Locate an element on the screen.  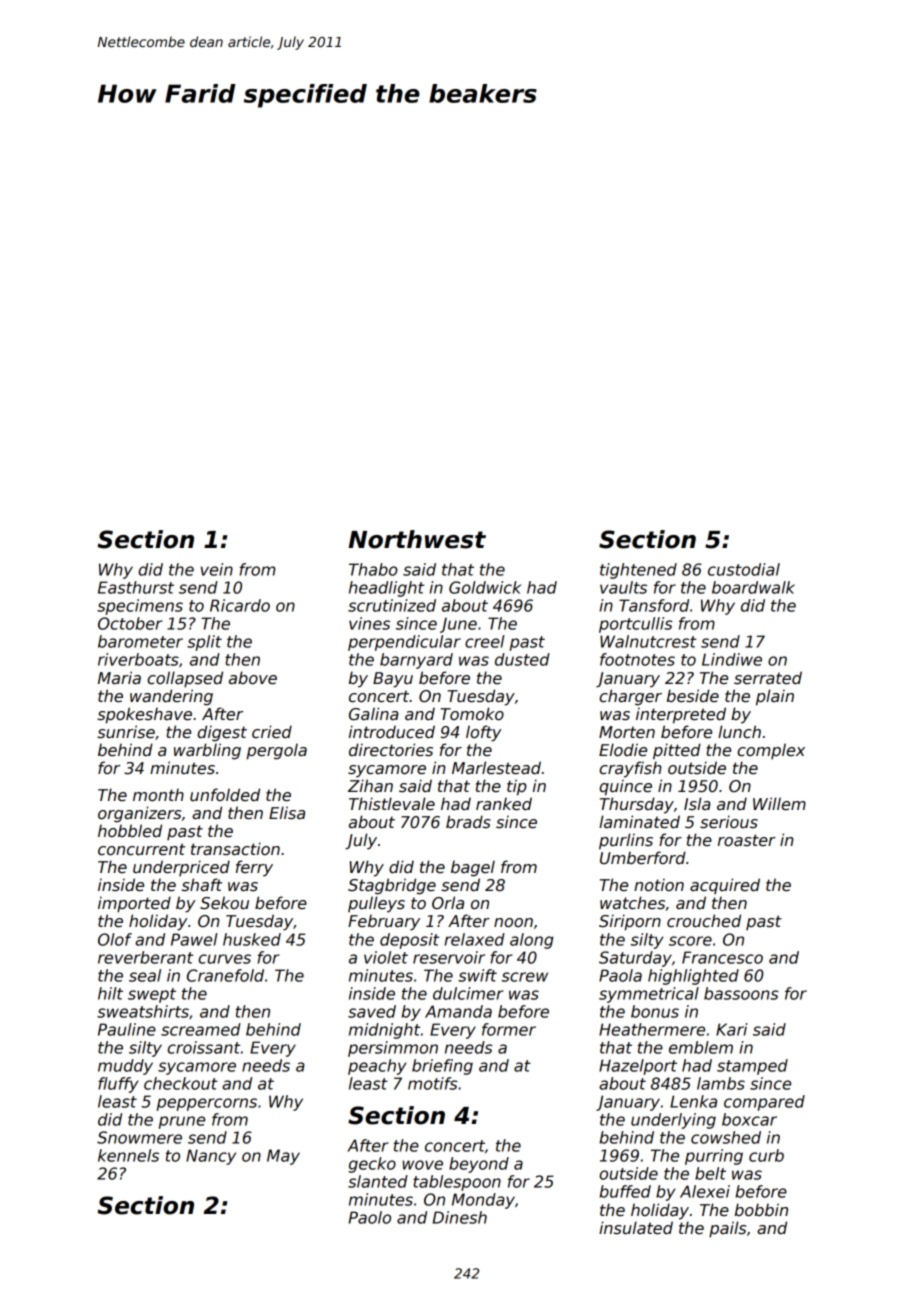
Maria is located at coordinates (119, 677).
